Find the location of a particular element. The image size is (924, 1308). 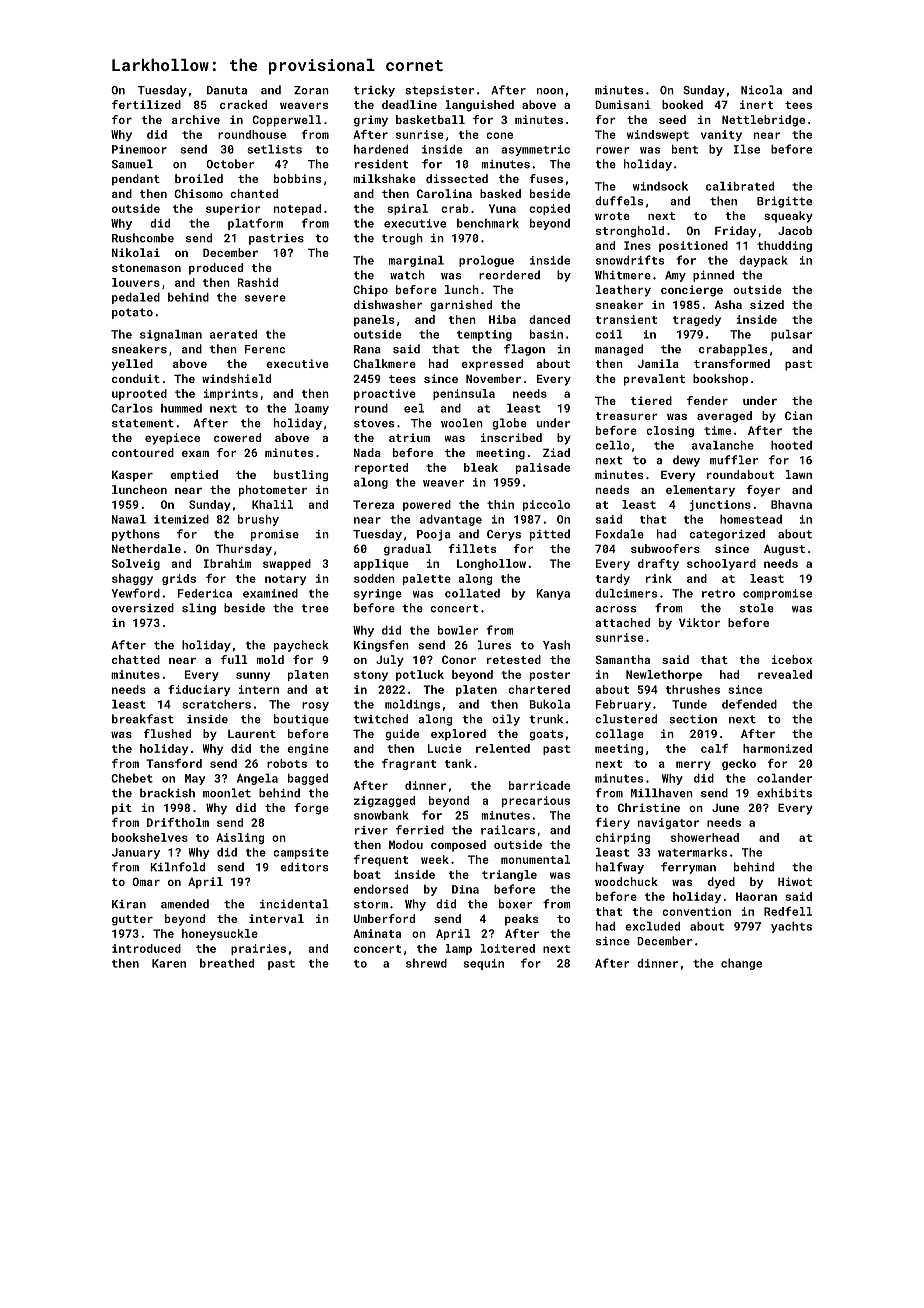

breathed is located at coordinates (227, 963).
